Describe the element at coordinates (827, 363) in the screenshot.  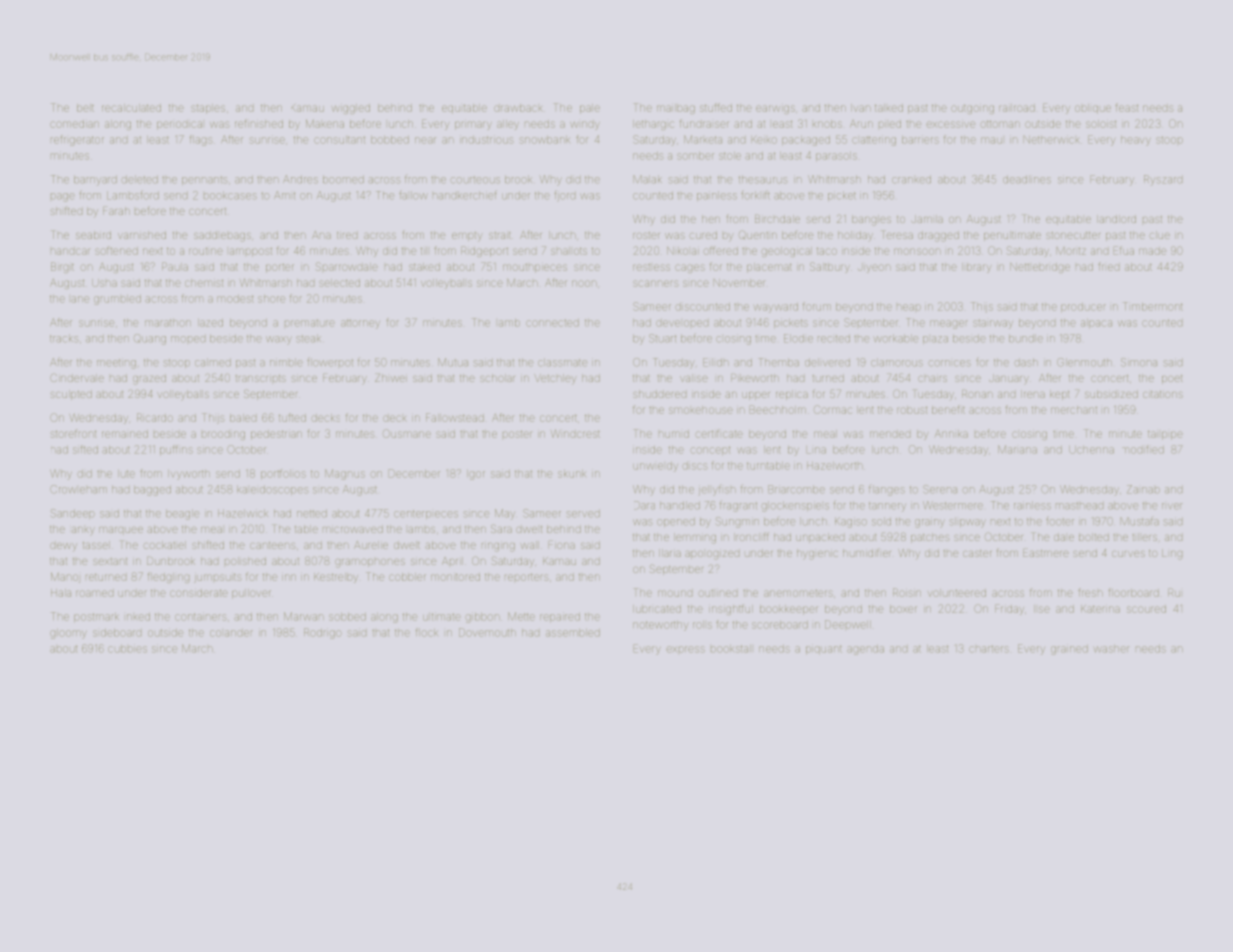
I see `delivered` at that location.
